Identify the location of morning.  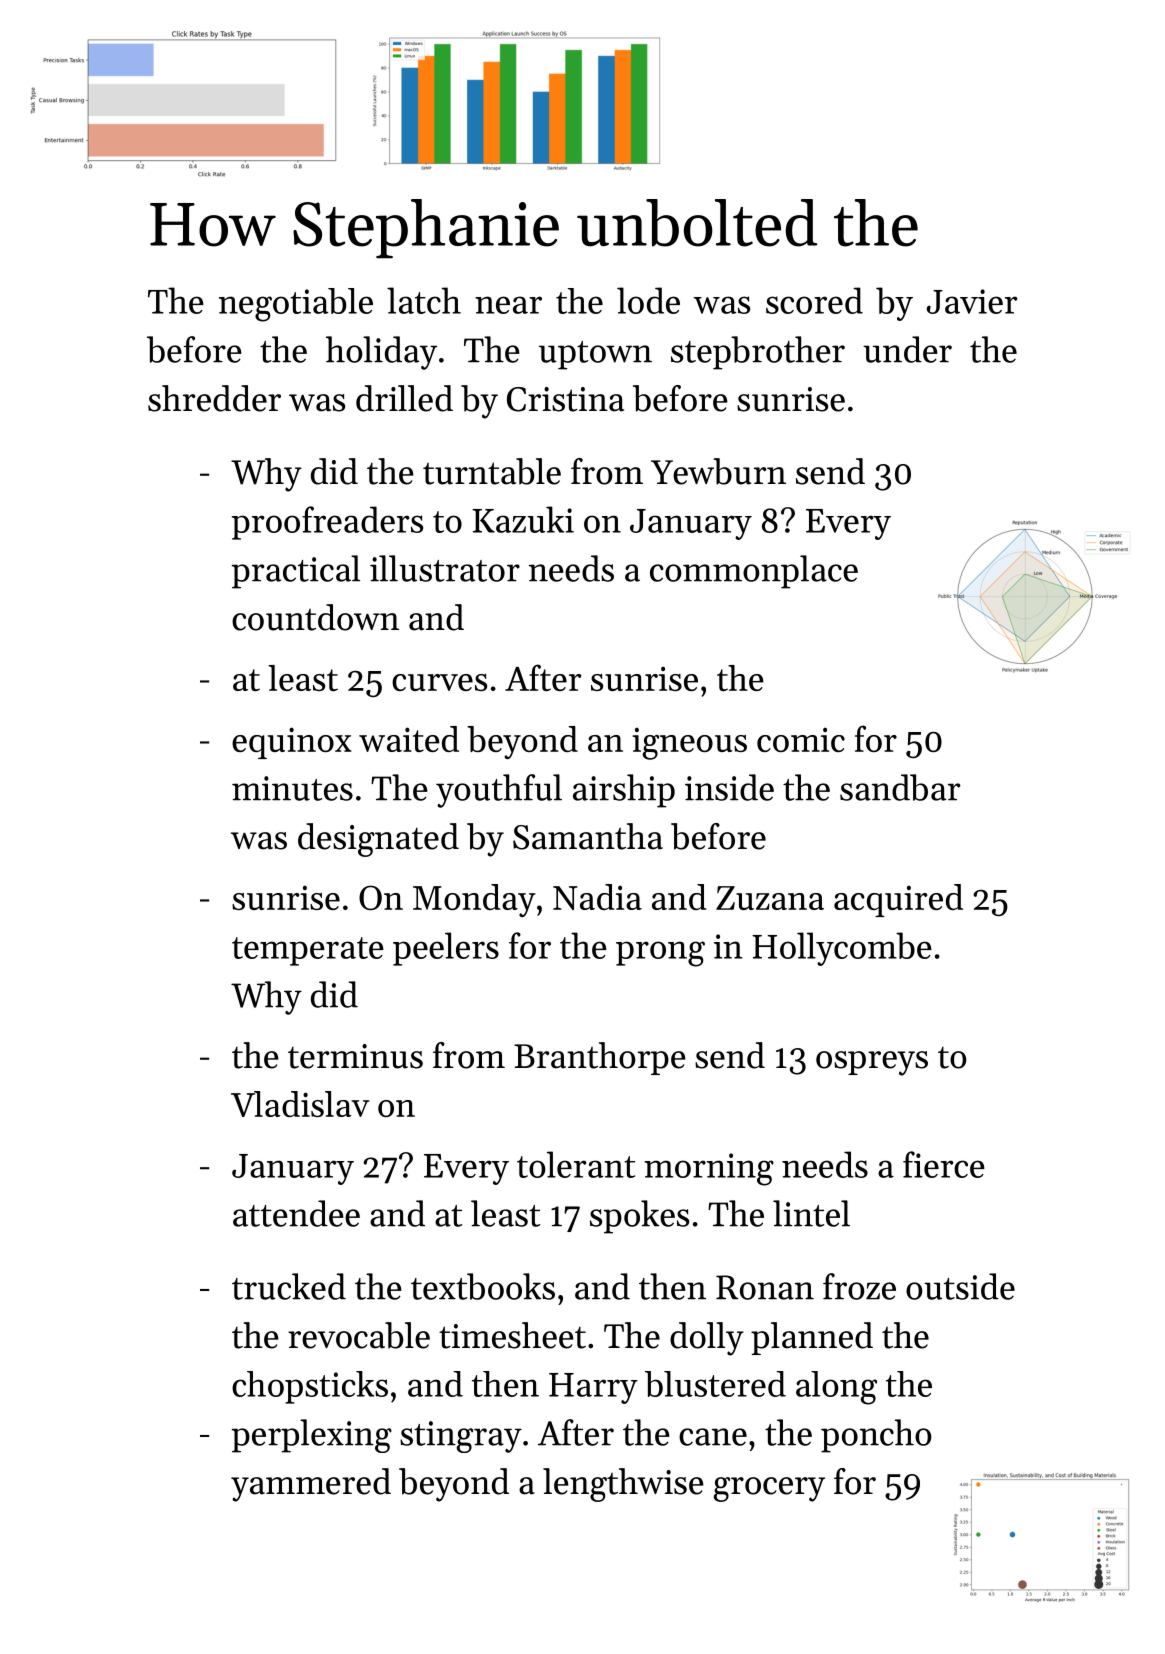
(709, 1169).
